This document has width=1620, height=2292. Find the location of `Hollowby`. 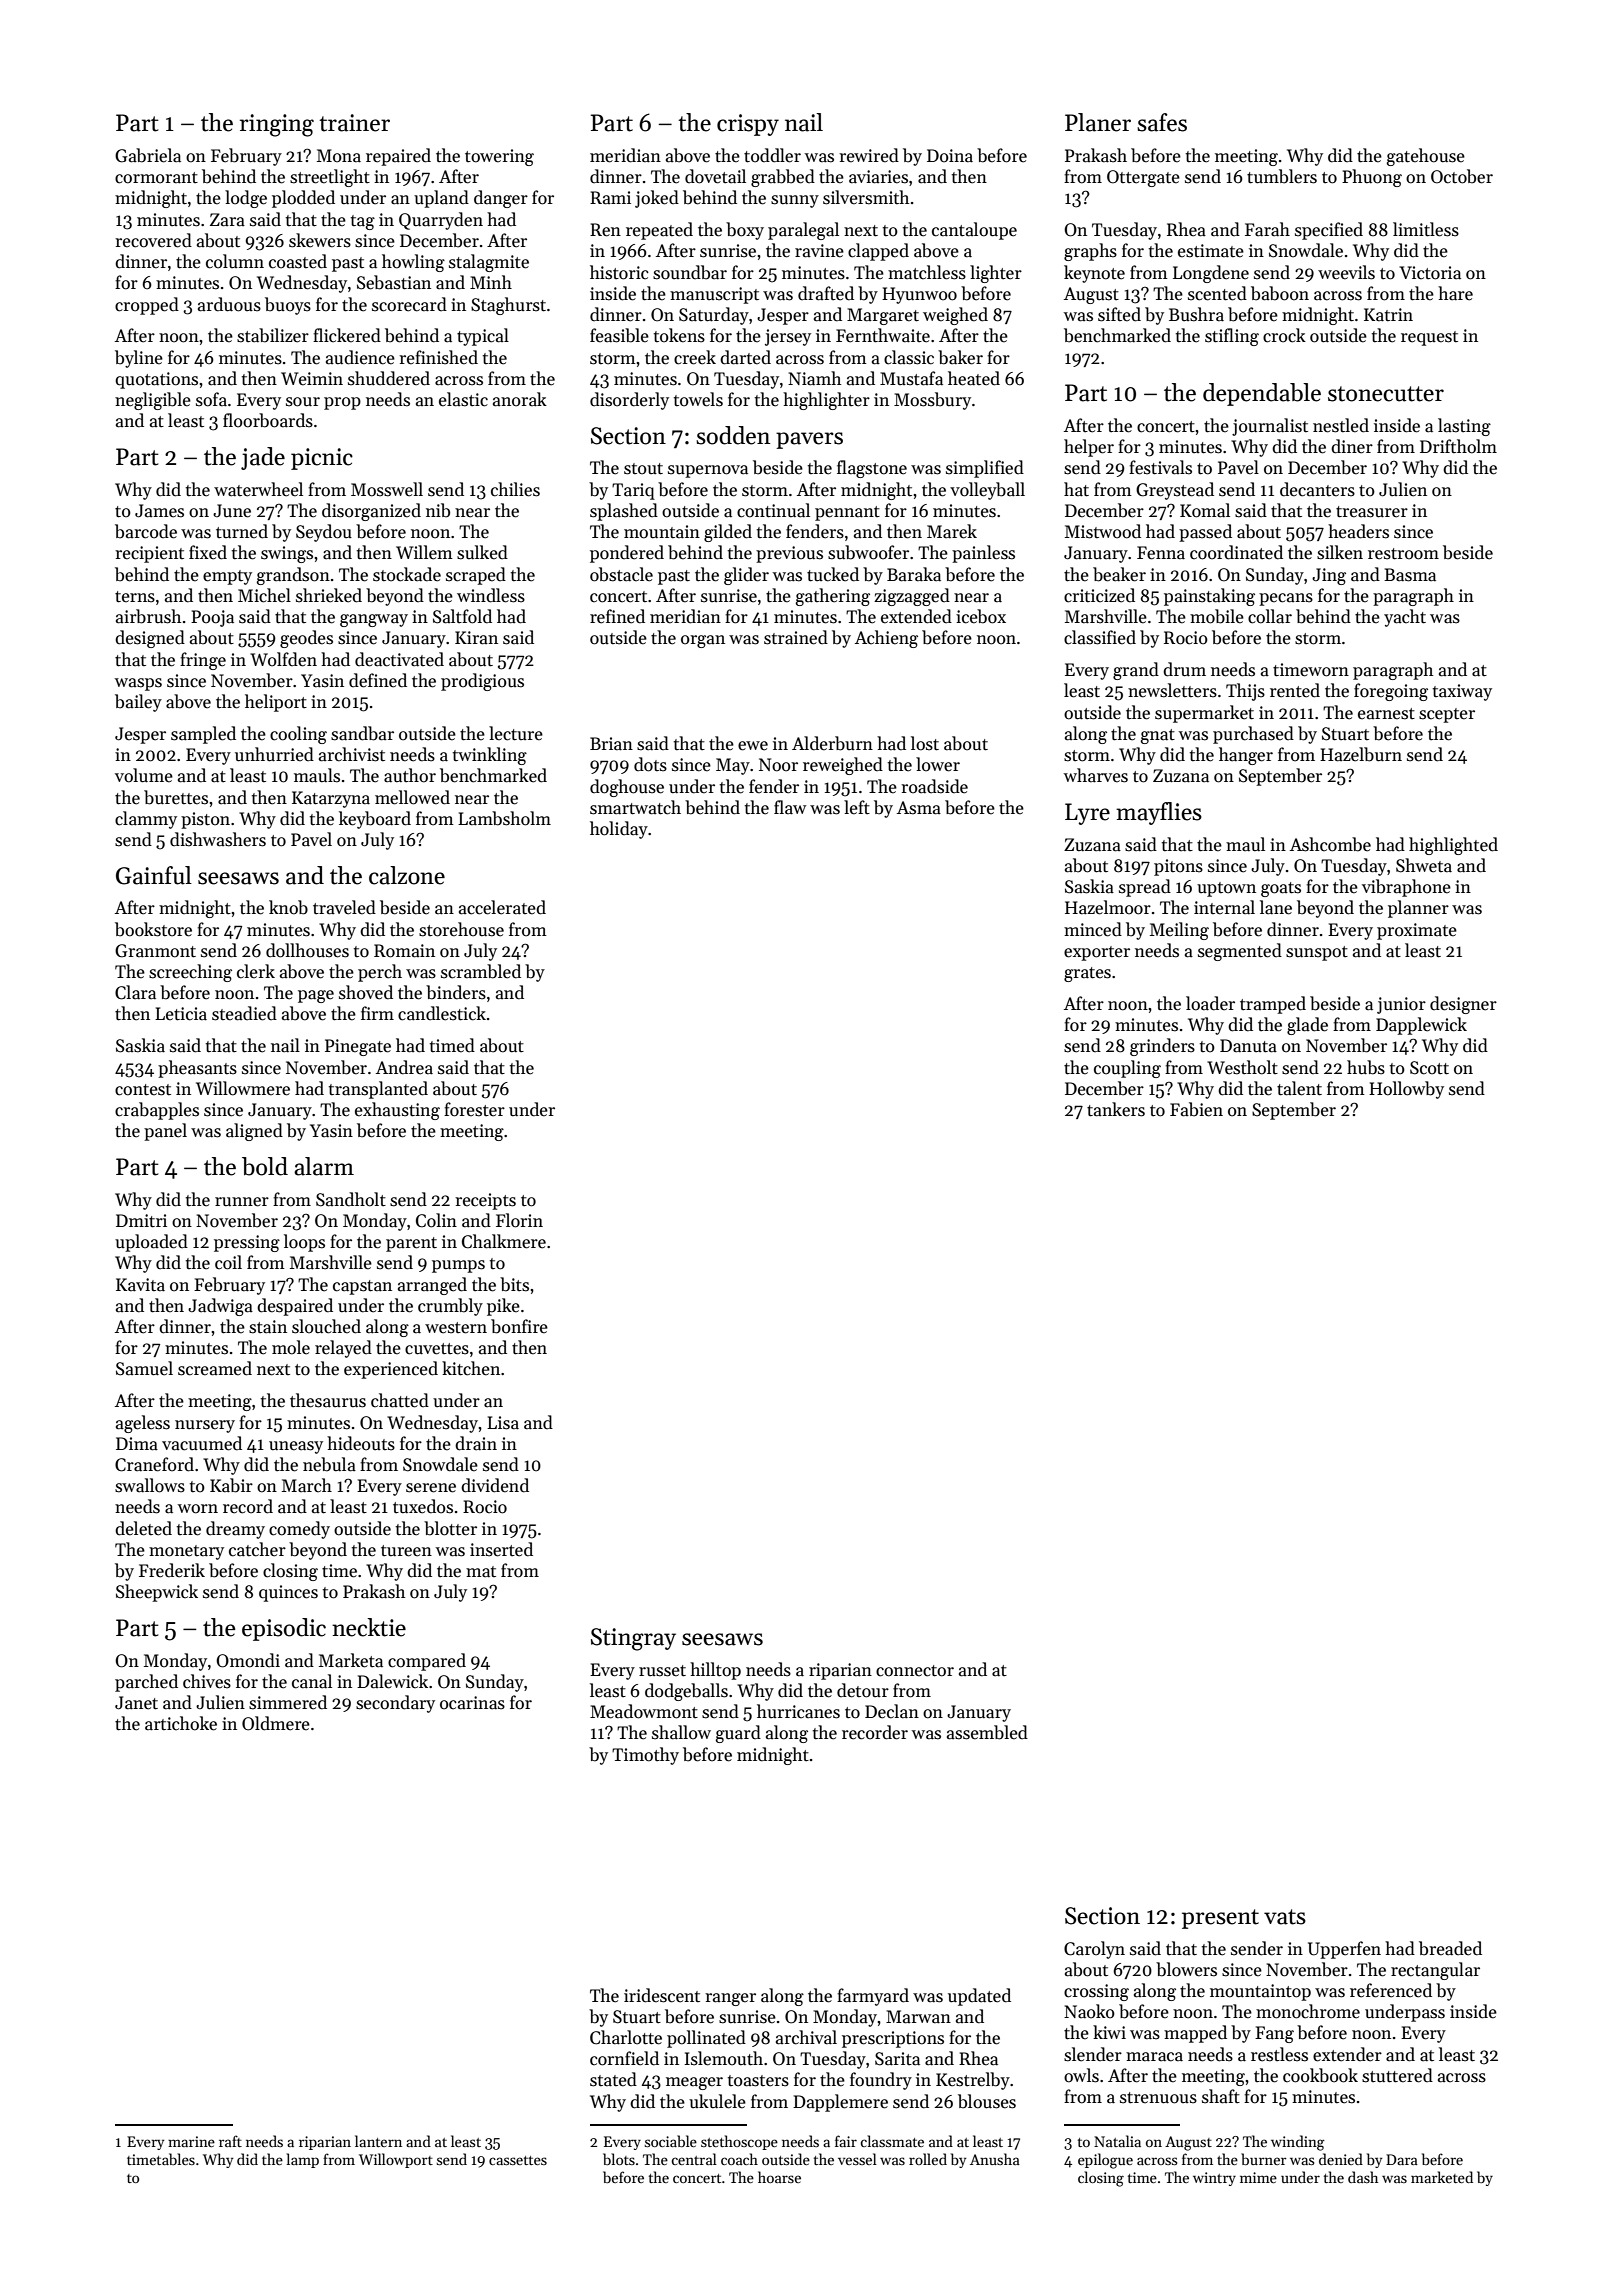

Hollowby is located at coordinates (1406, 1090).
